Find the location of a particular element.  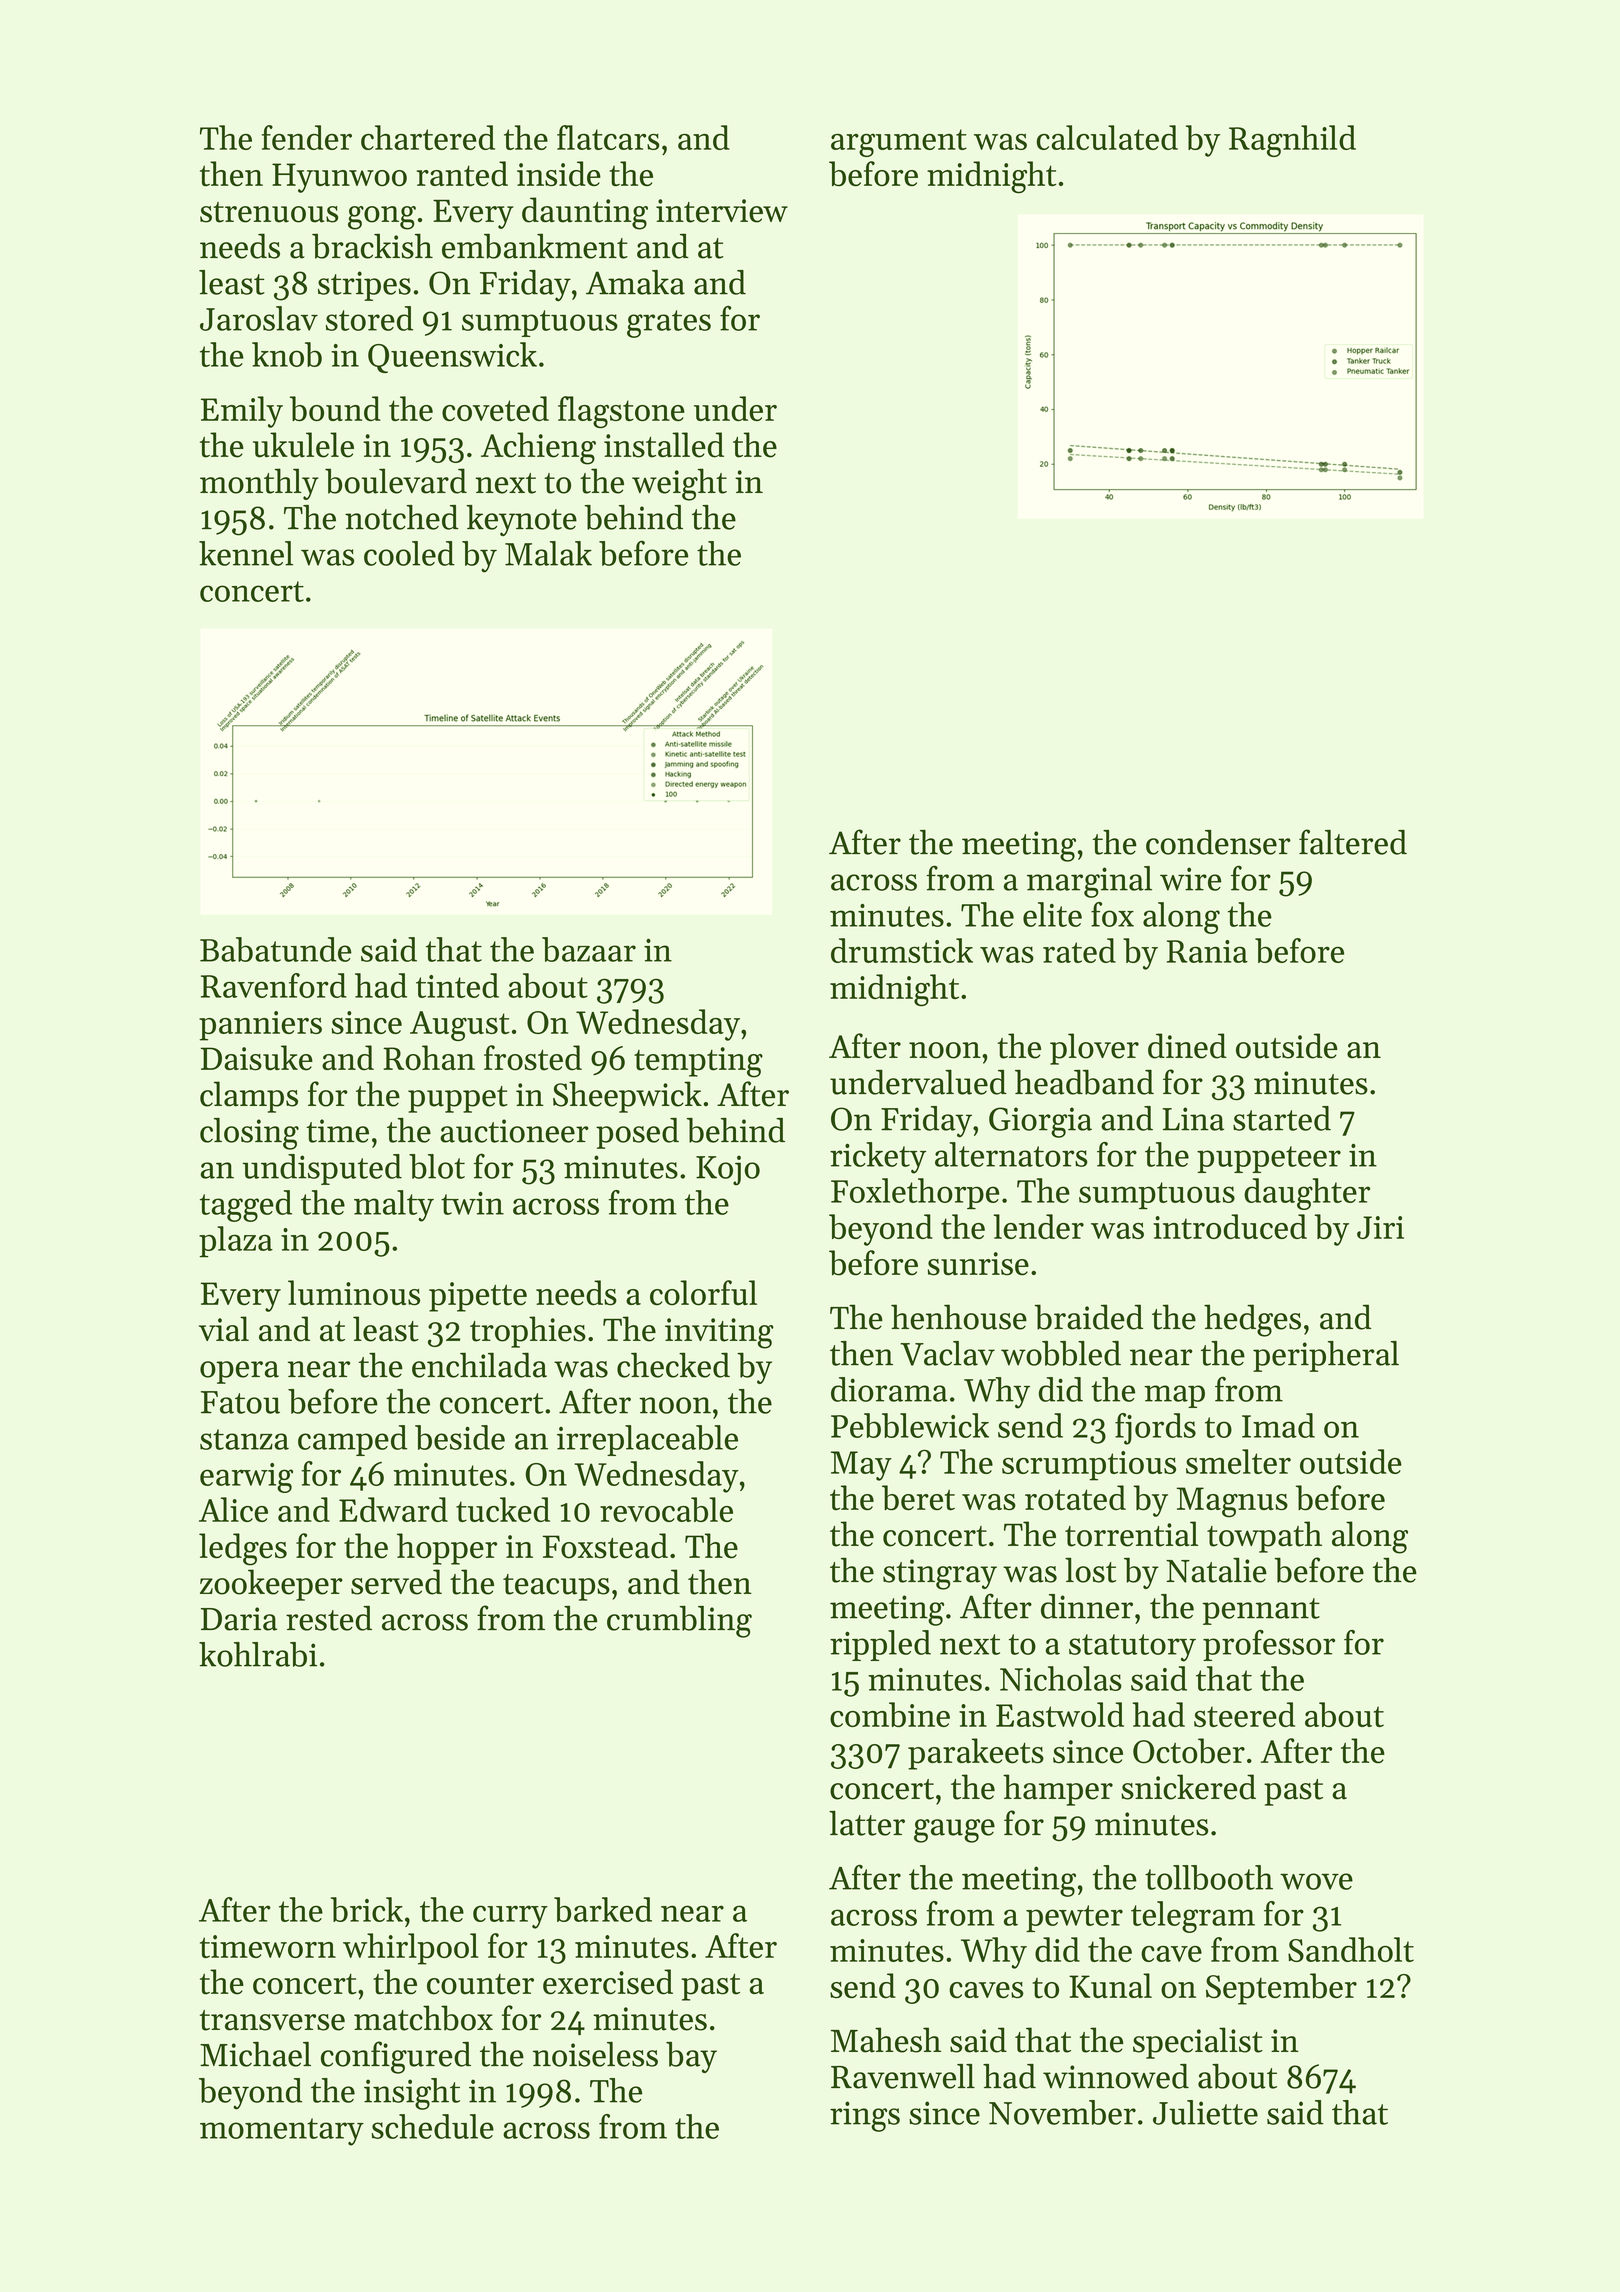

condenser is located at coordinates (1218, 842).
